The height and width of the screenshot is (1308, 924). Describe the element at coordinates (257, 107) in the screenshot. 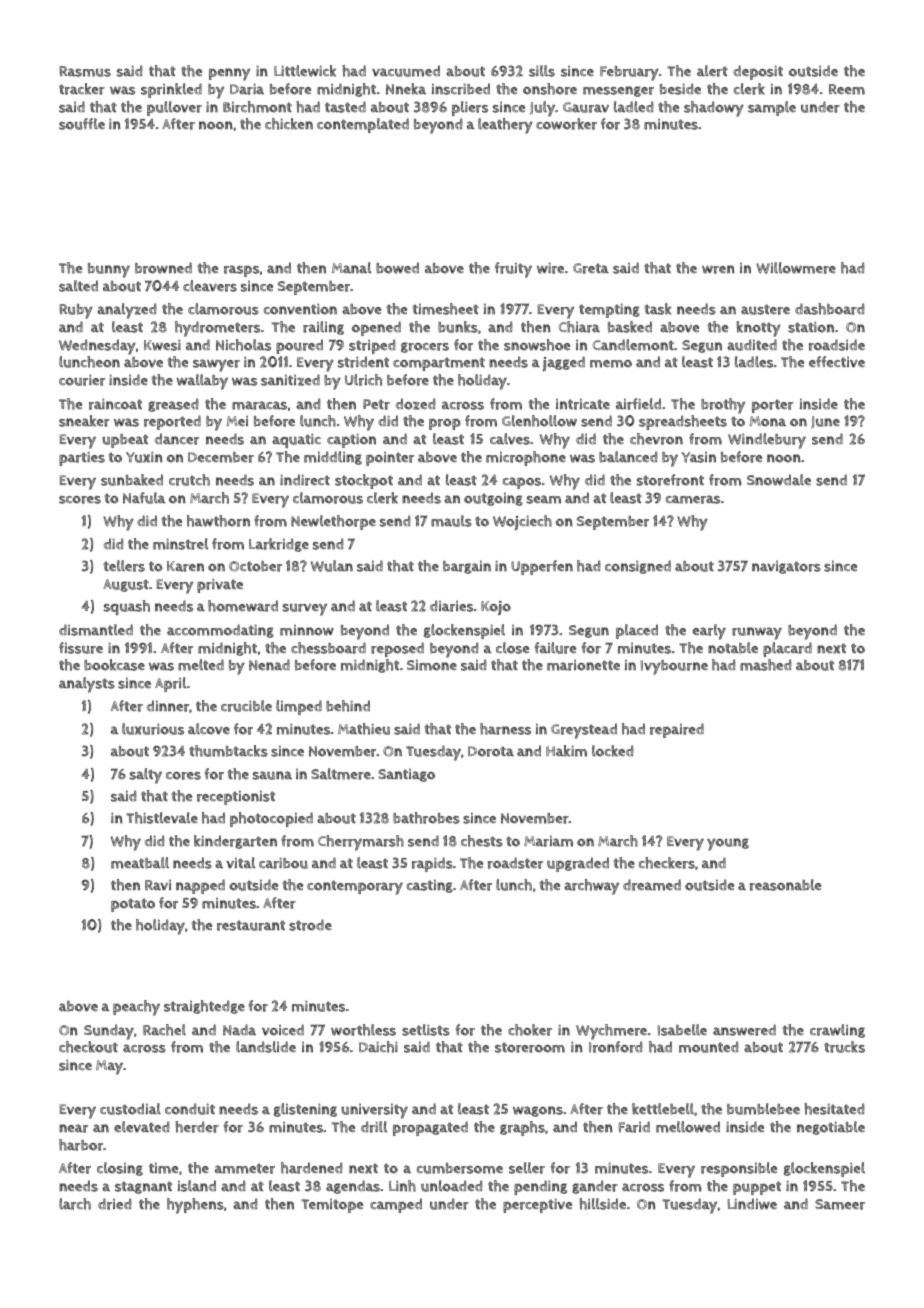

I see `Birchmont` at that location.
